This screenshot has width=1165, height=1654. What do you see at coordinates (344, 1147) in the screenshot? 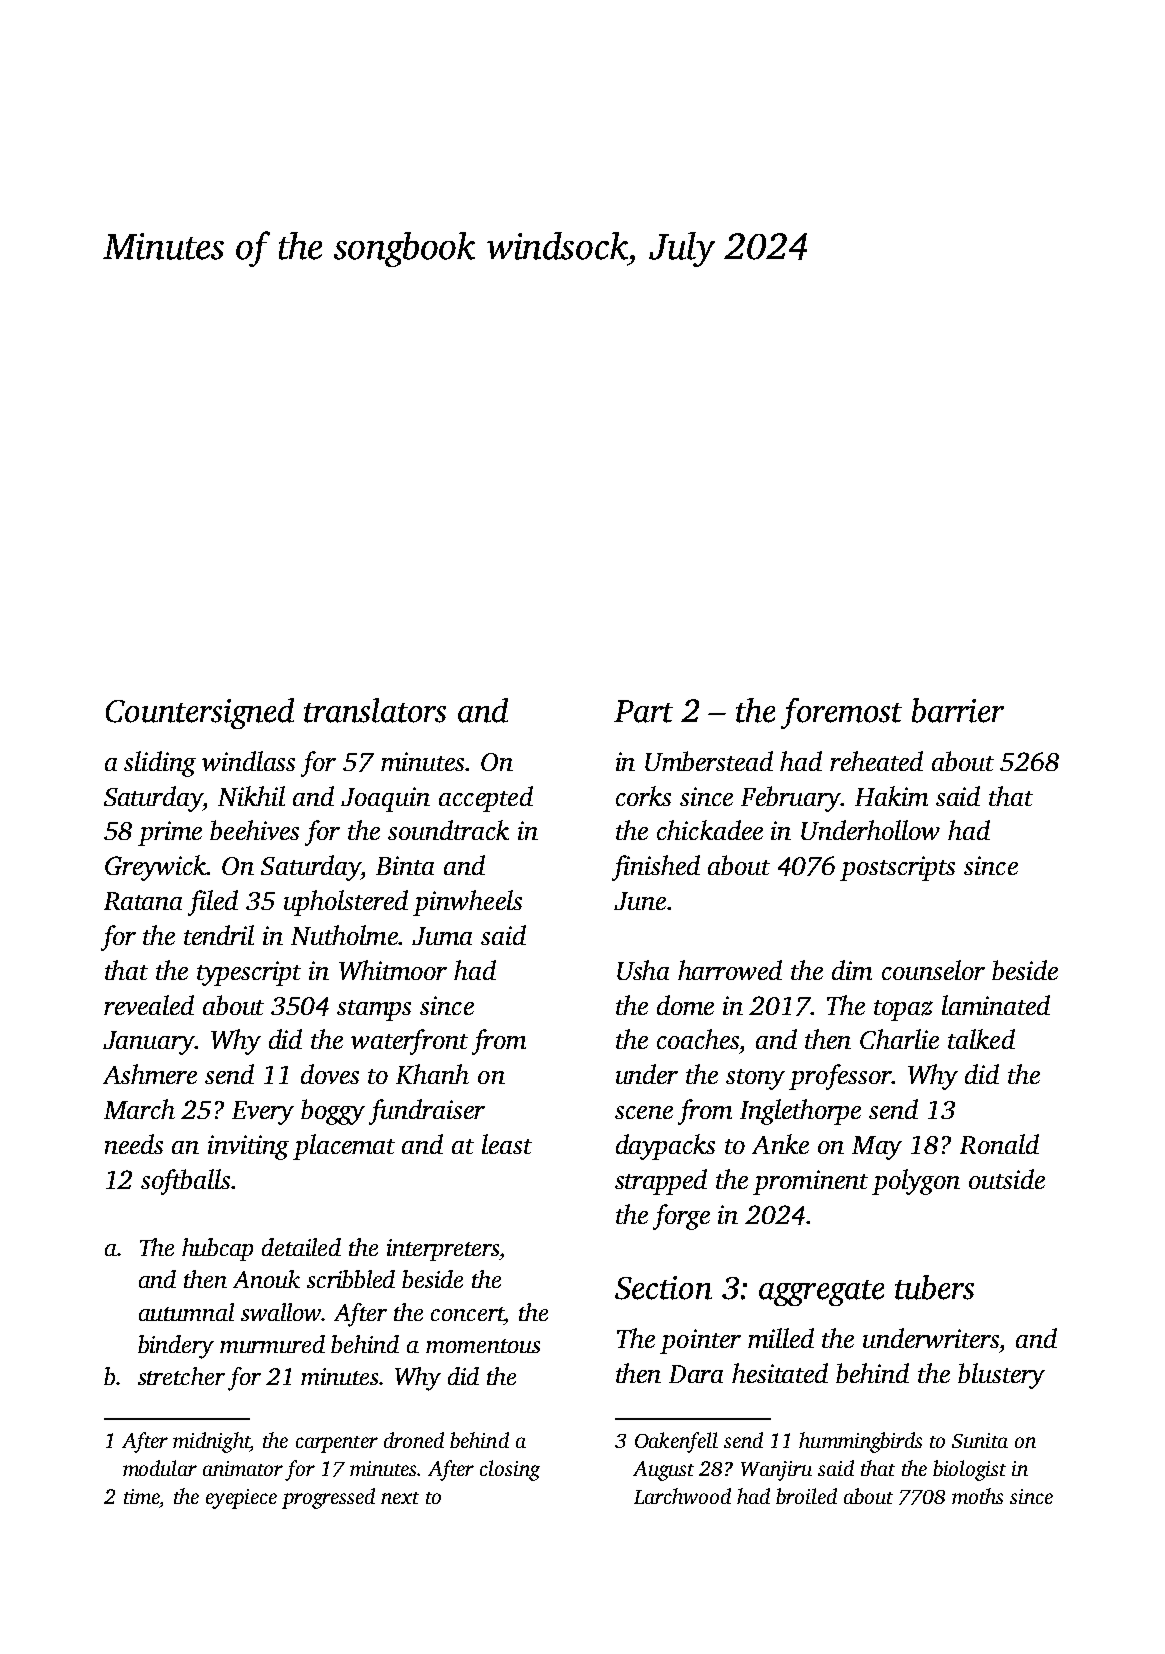
I see `placemat` at bounding box center [344, 1147].
